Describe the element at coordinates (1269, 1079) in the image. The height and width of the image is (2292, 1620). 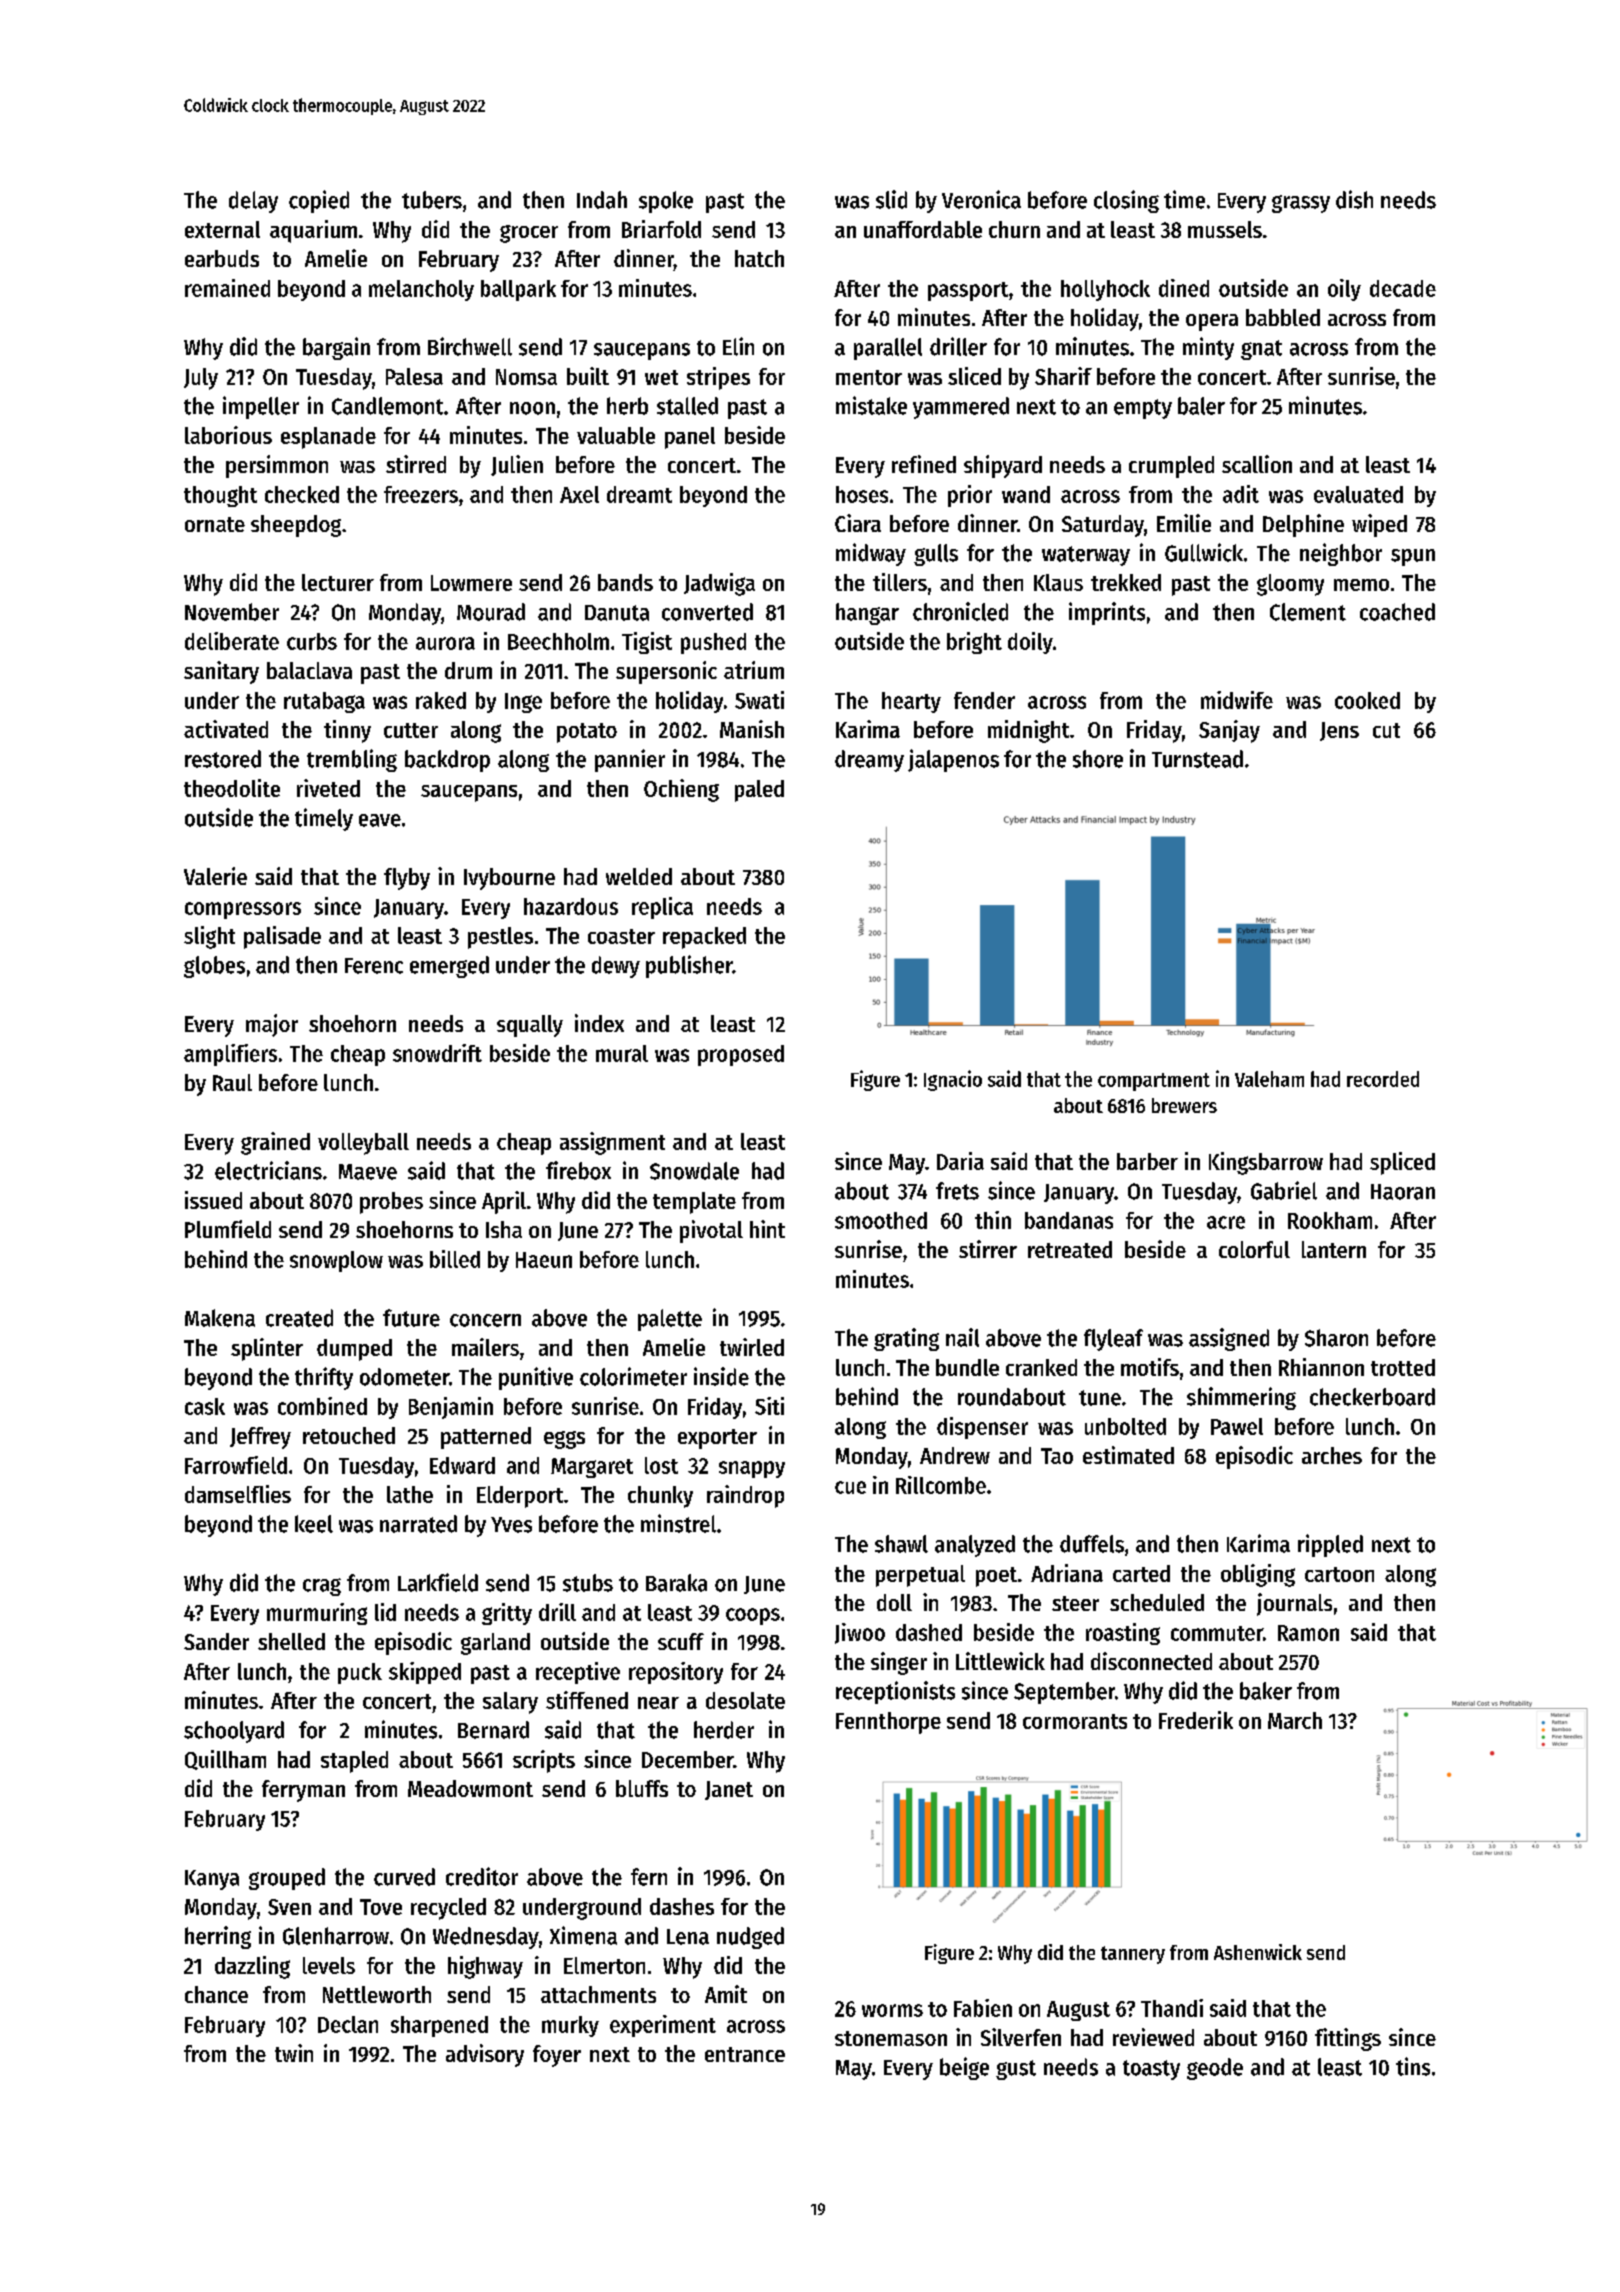
I see `Valeham` at that location.
